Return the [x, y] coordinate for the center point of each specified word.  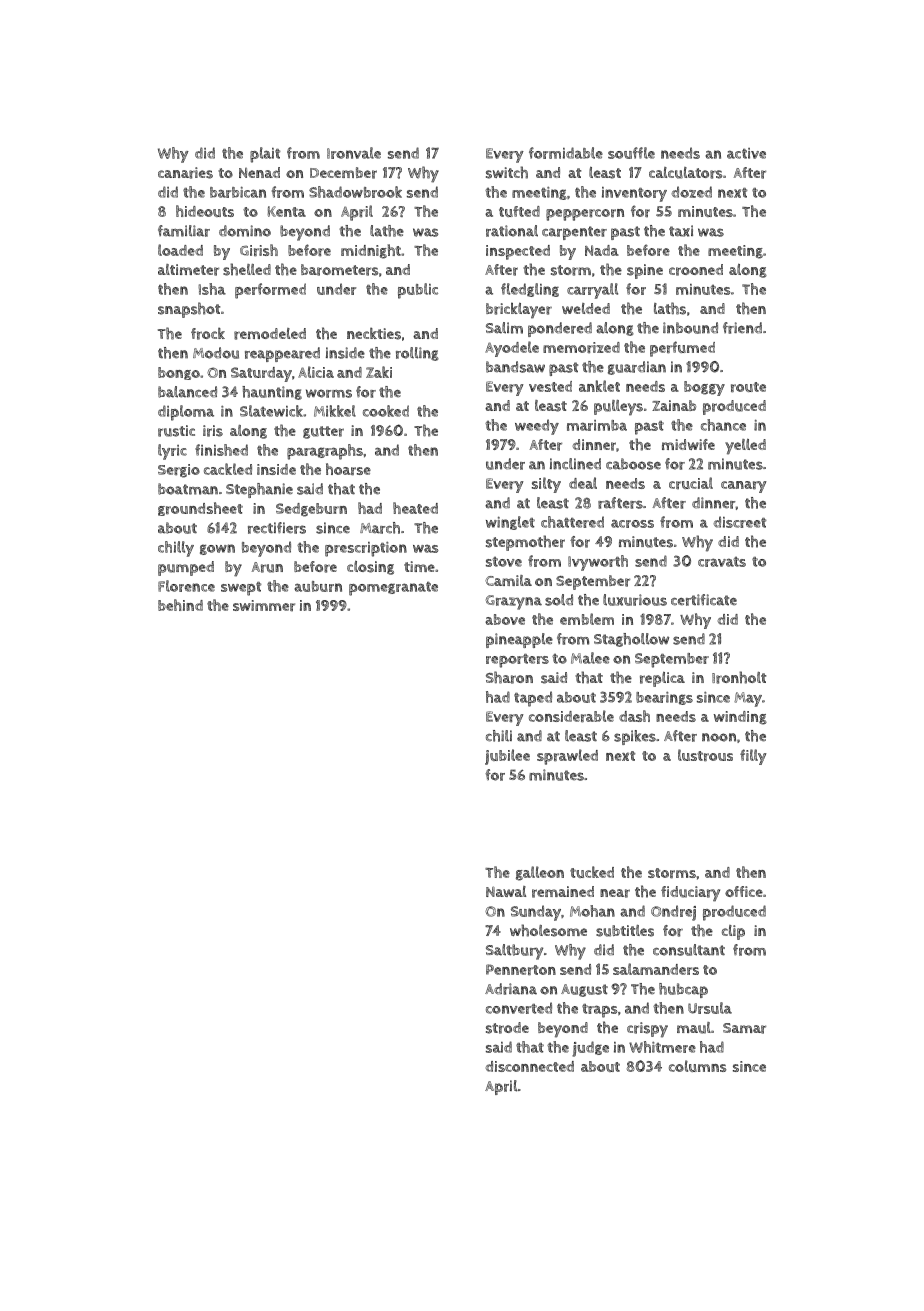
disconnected [530, 1066]
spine [645, 271]
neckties [374, 334]
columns [697, 1066]
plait [265, 155]
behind [180, 605]
